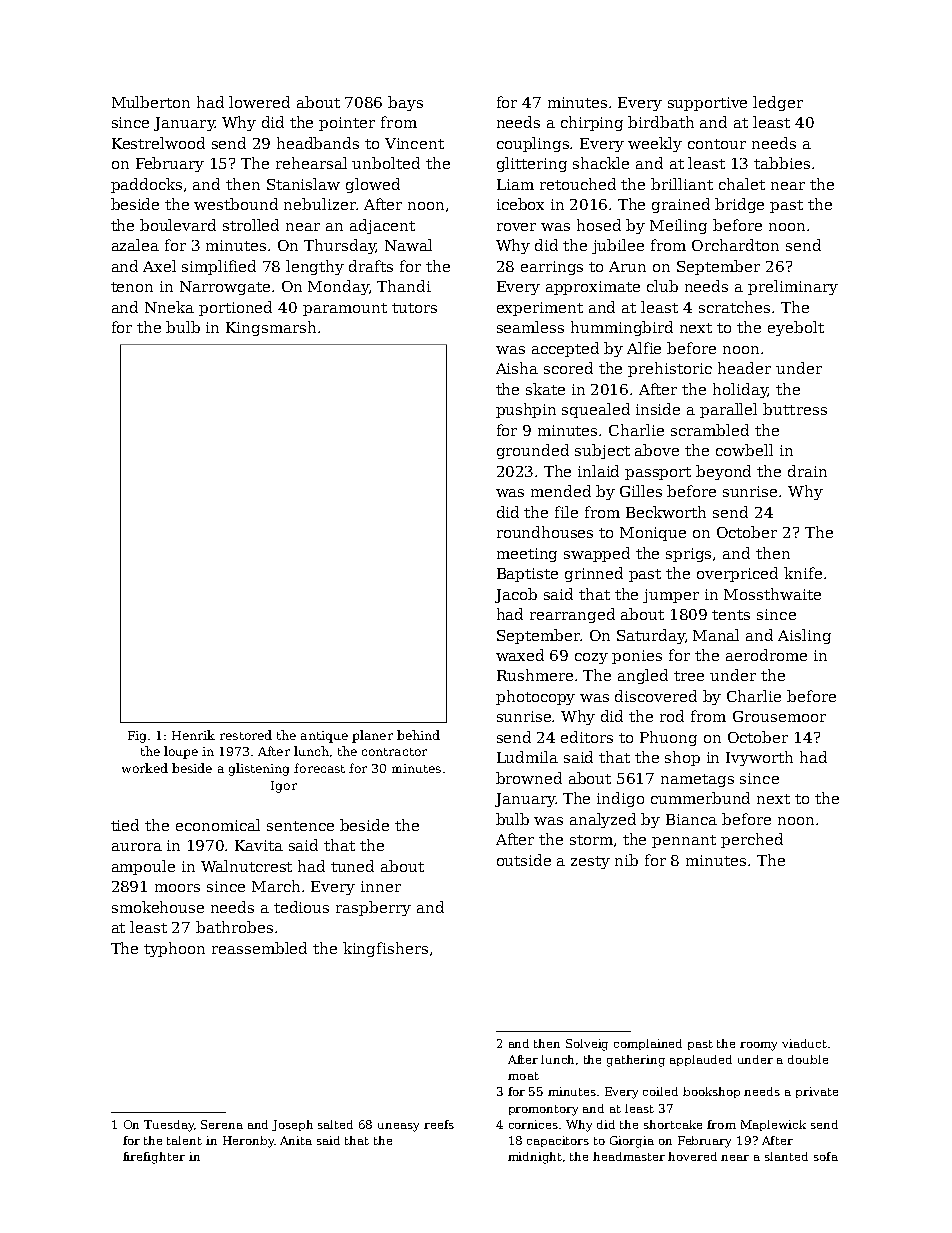  Describe the element at coordinates (405, 103) in the document. I see `bays` at that location.
